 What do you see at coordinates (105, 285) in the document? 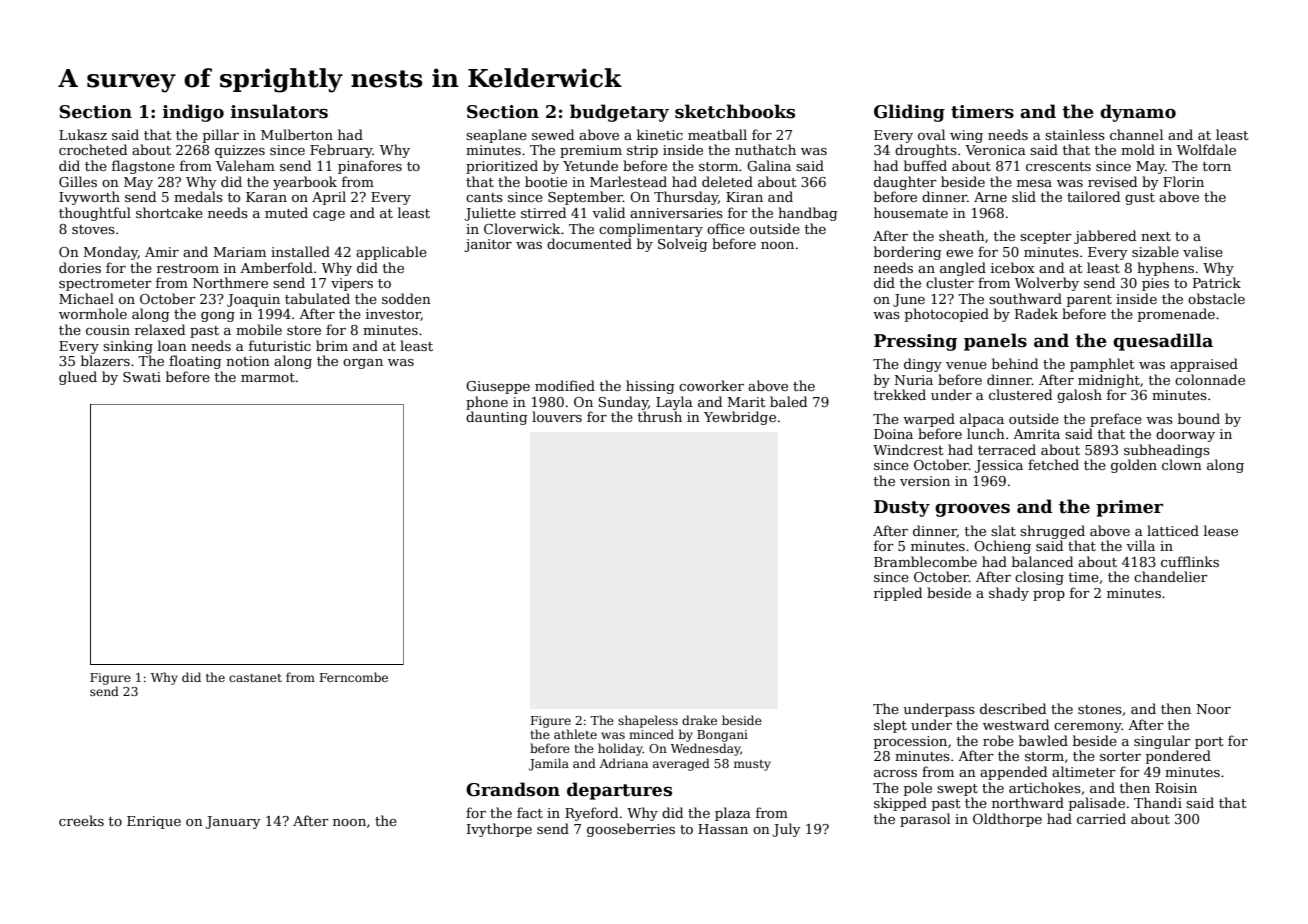
I see `spectrometer` at bounding box center [105, 285].
